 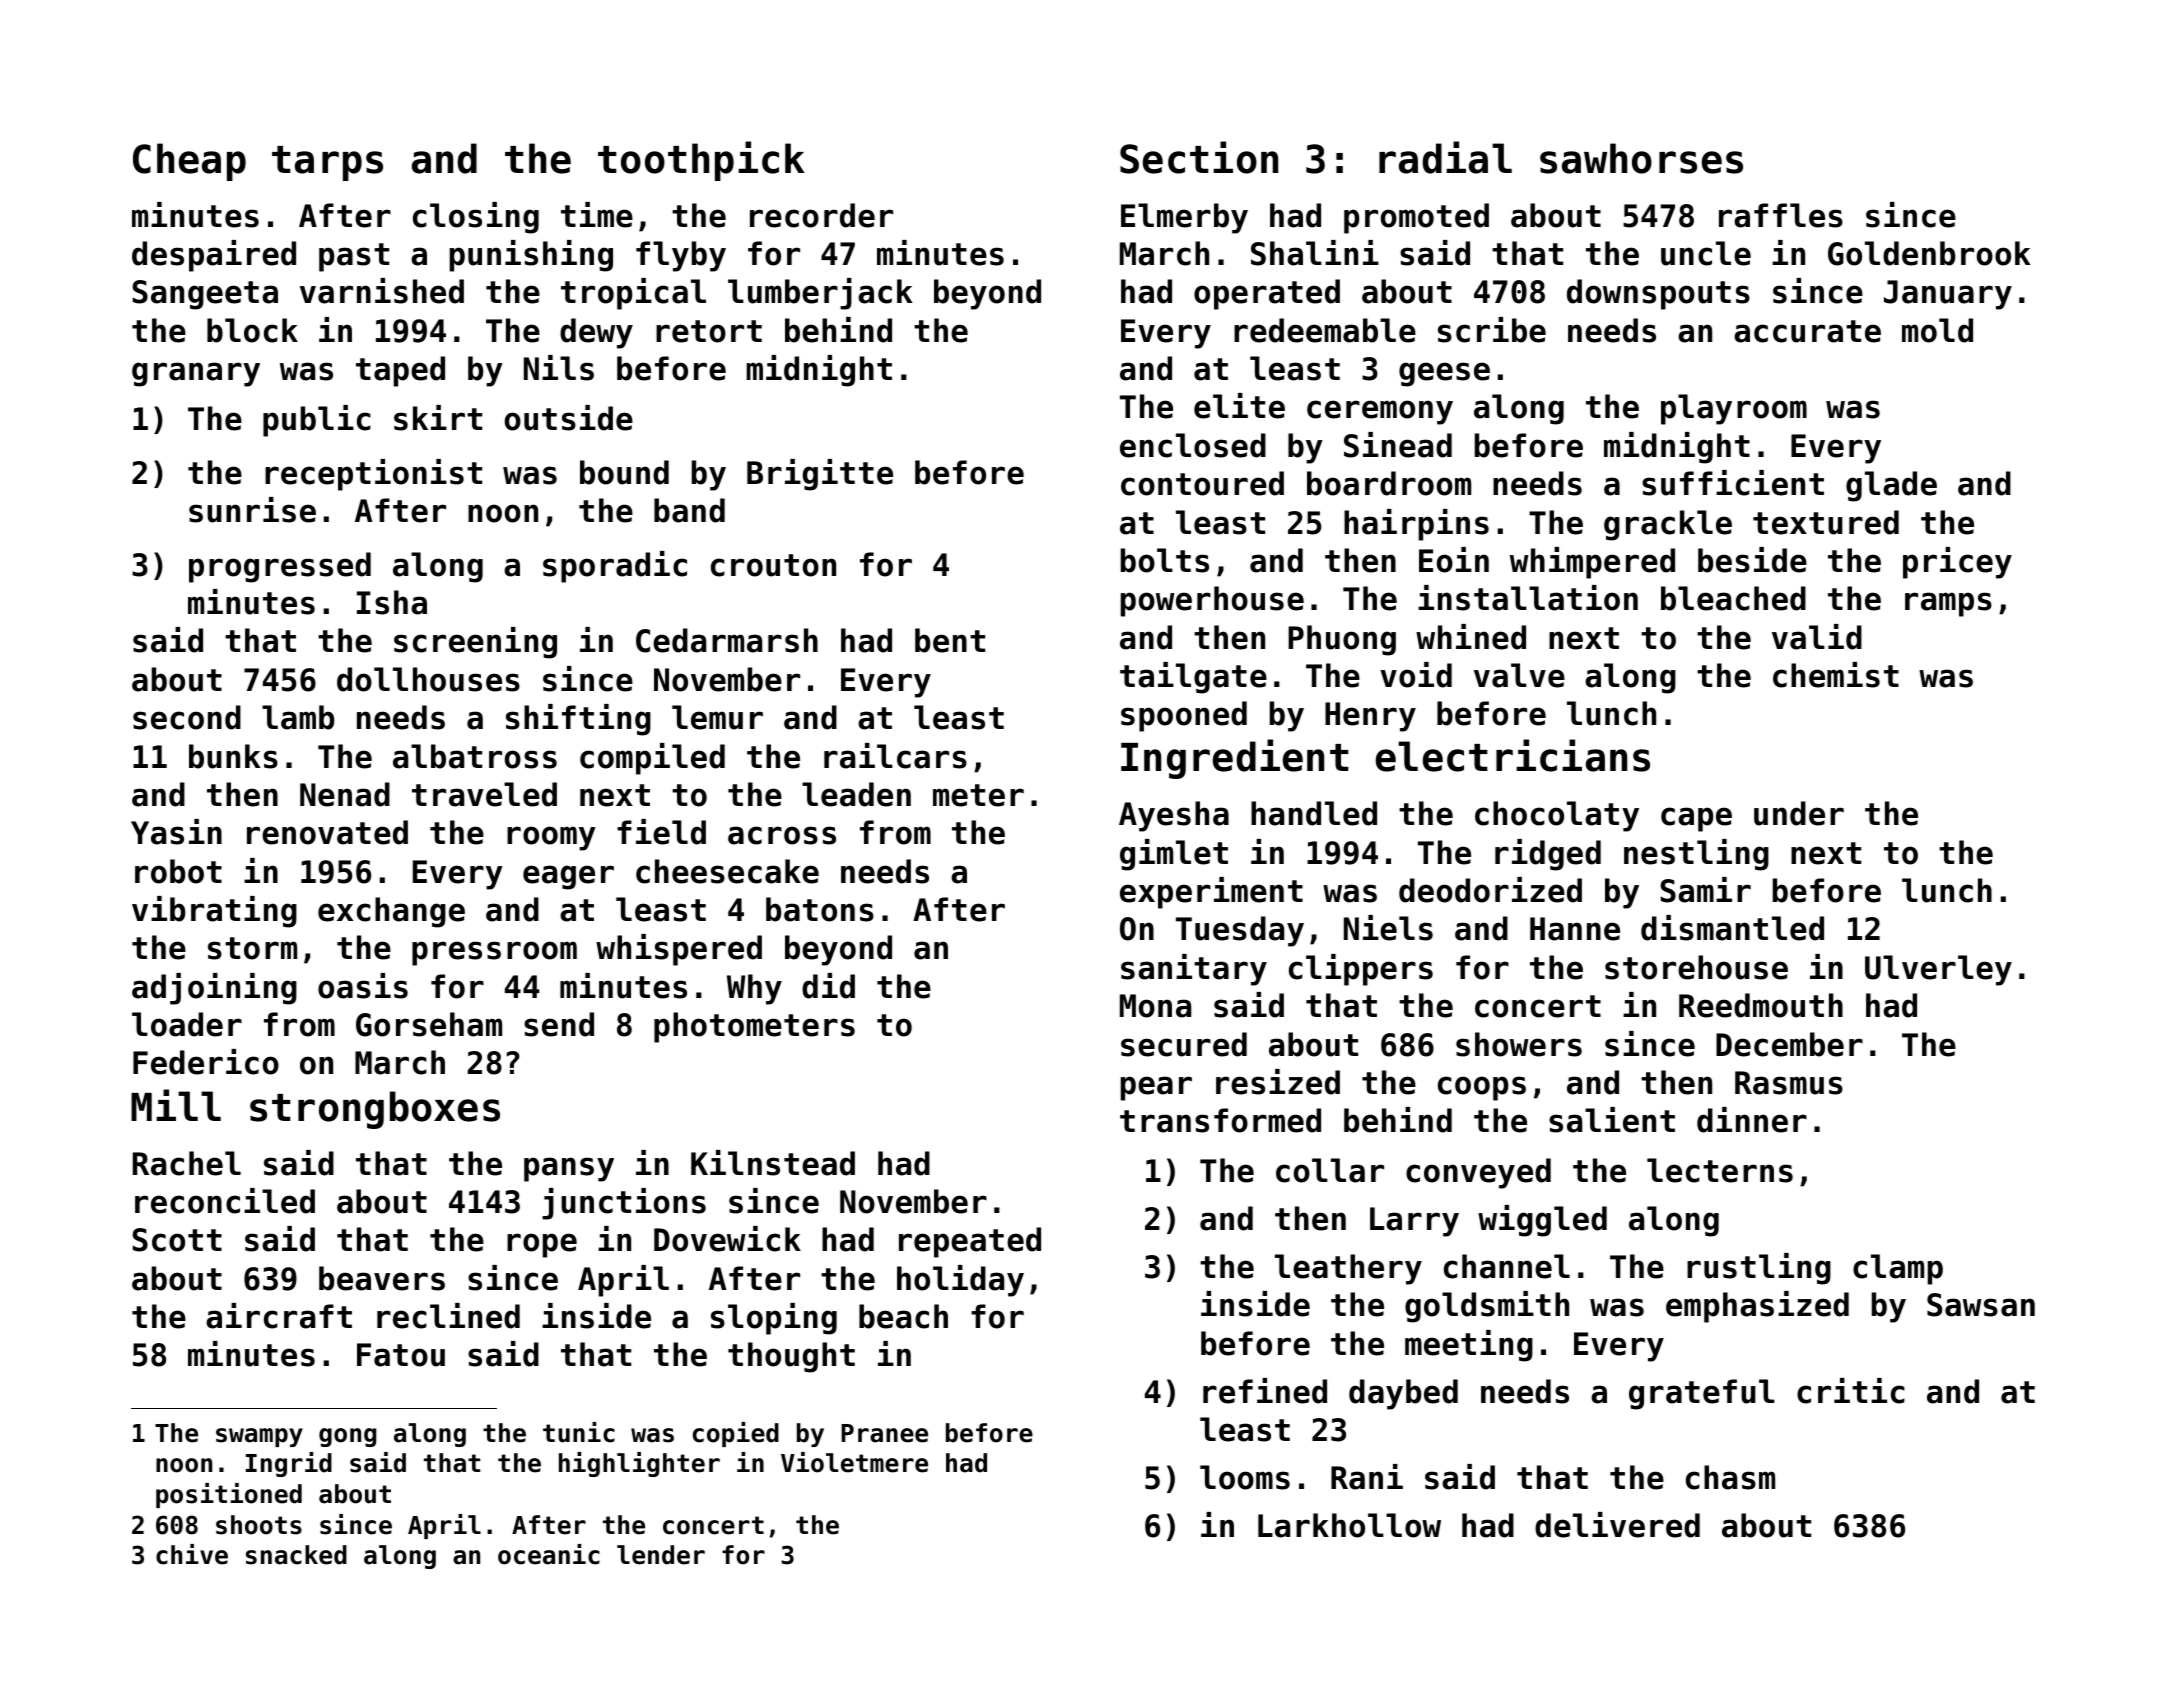 I want to click on highlighter, so click(x=639, y=1464).
